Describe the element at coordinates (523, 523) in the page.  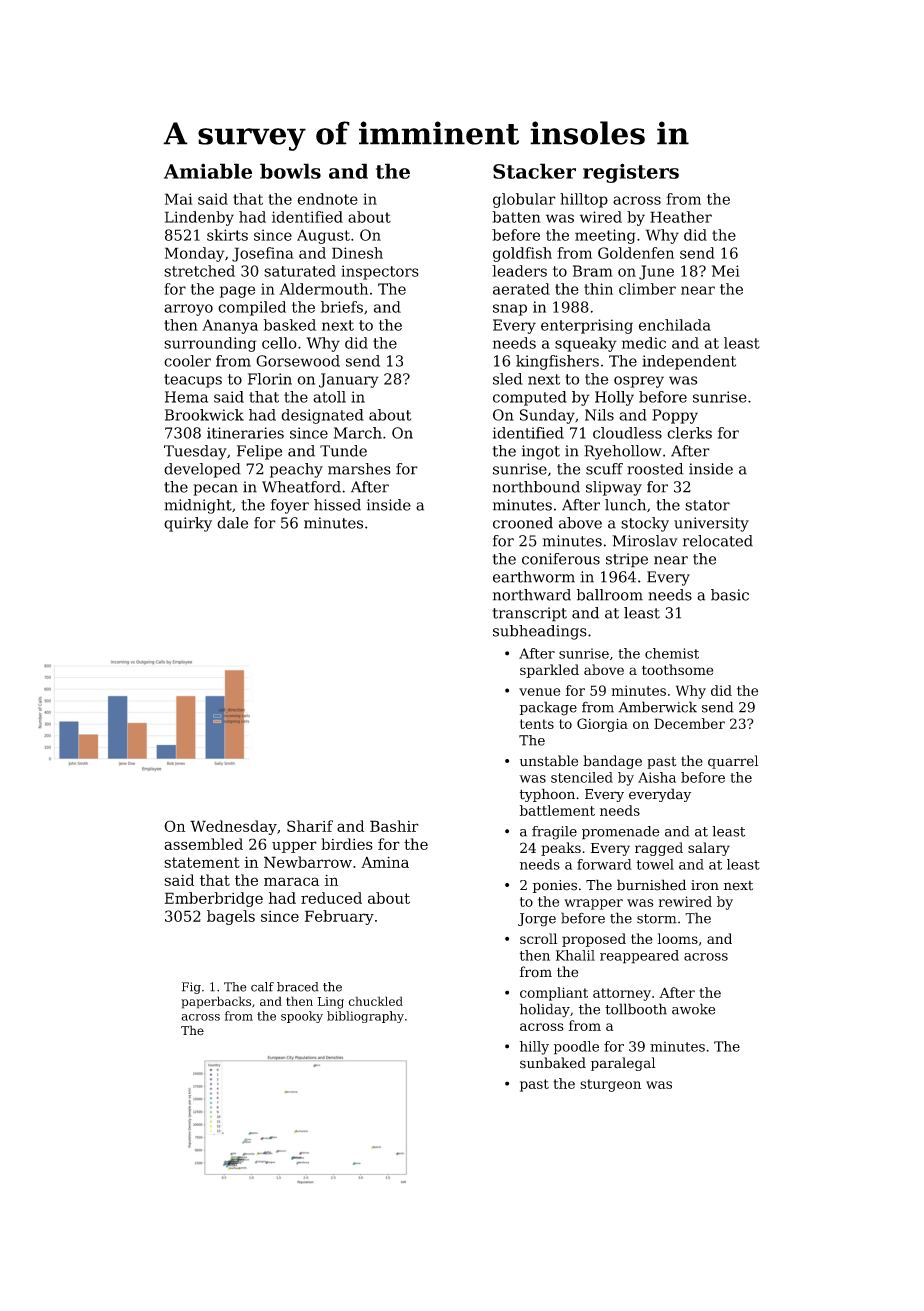
I see `crooned` at that location.
